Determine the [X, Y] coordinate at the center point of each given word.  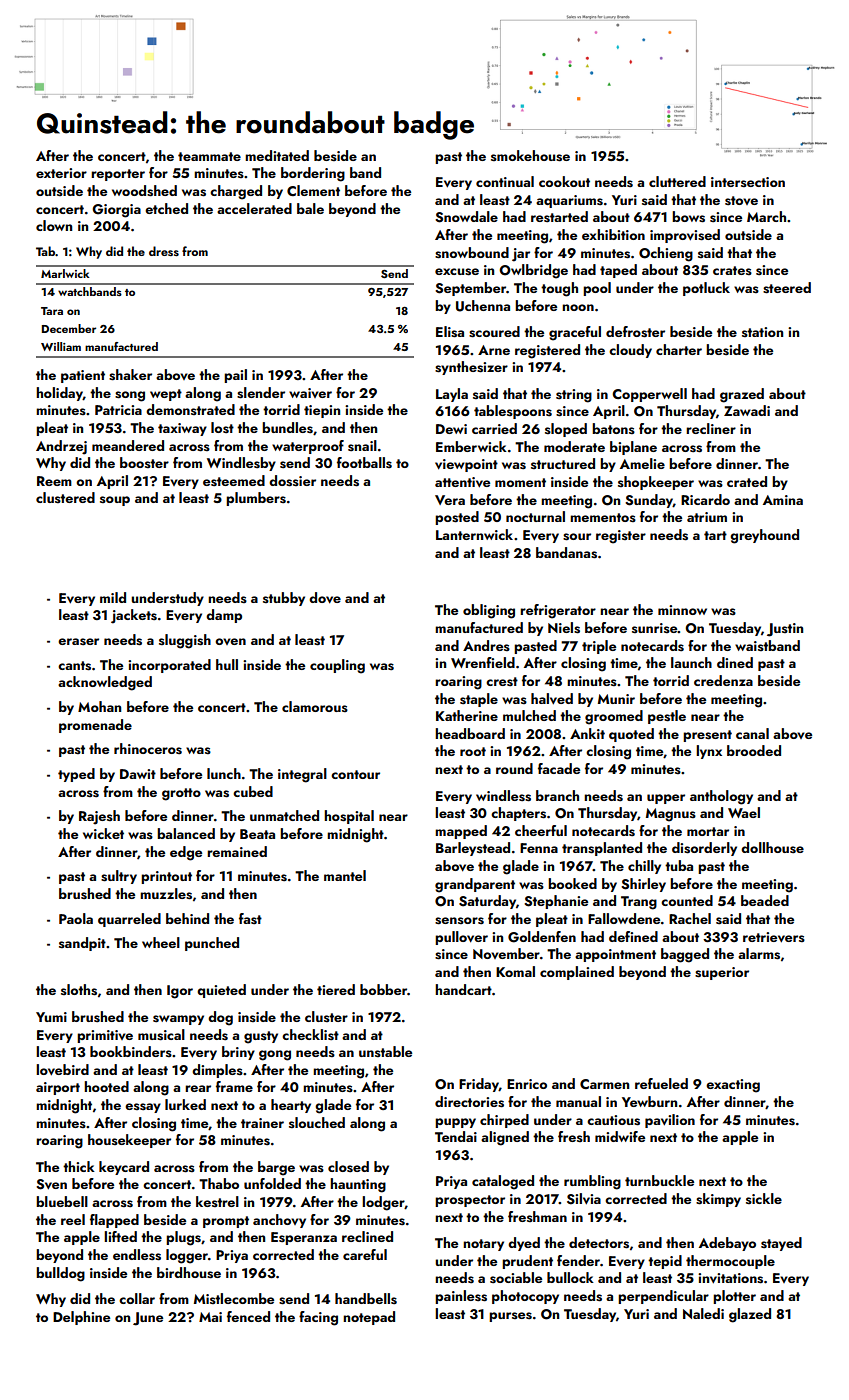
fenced [248, 1316]
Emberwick [471, 446]
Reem [54, 481]
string [574, 396]
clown [54, 225]
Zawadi [747, 410]
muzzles [166, 894]
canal [752, 733]
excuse [457, 272]
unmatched [284, 815]
